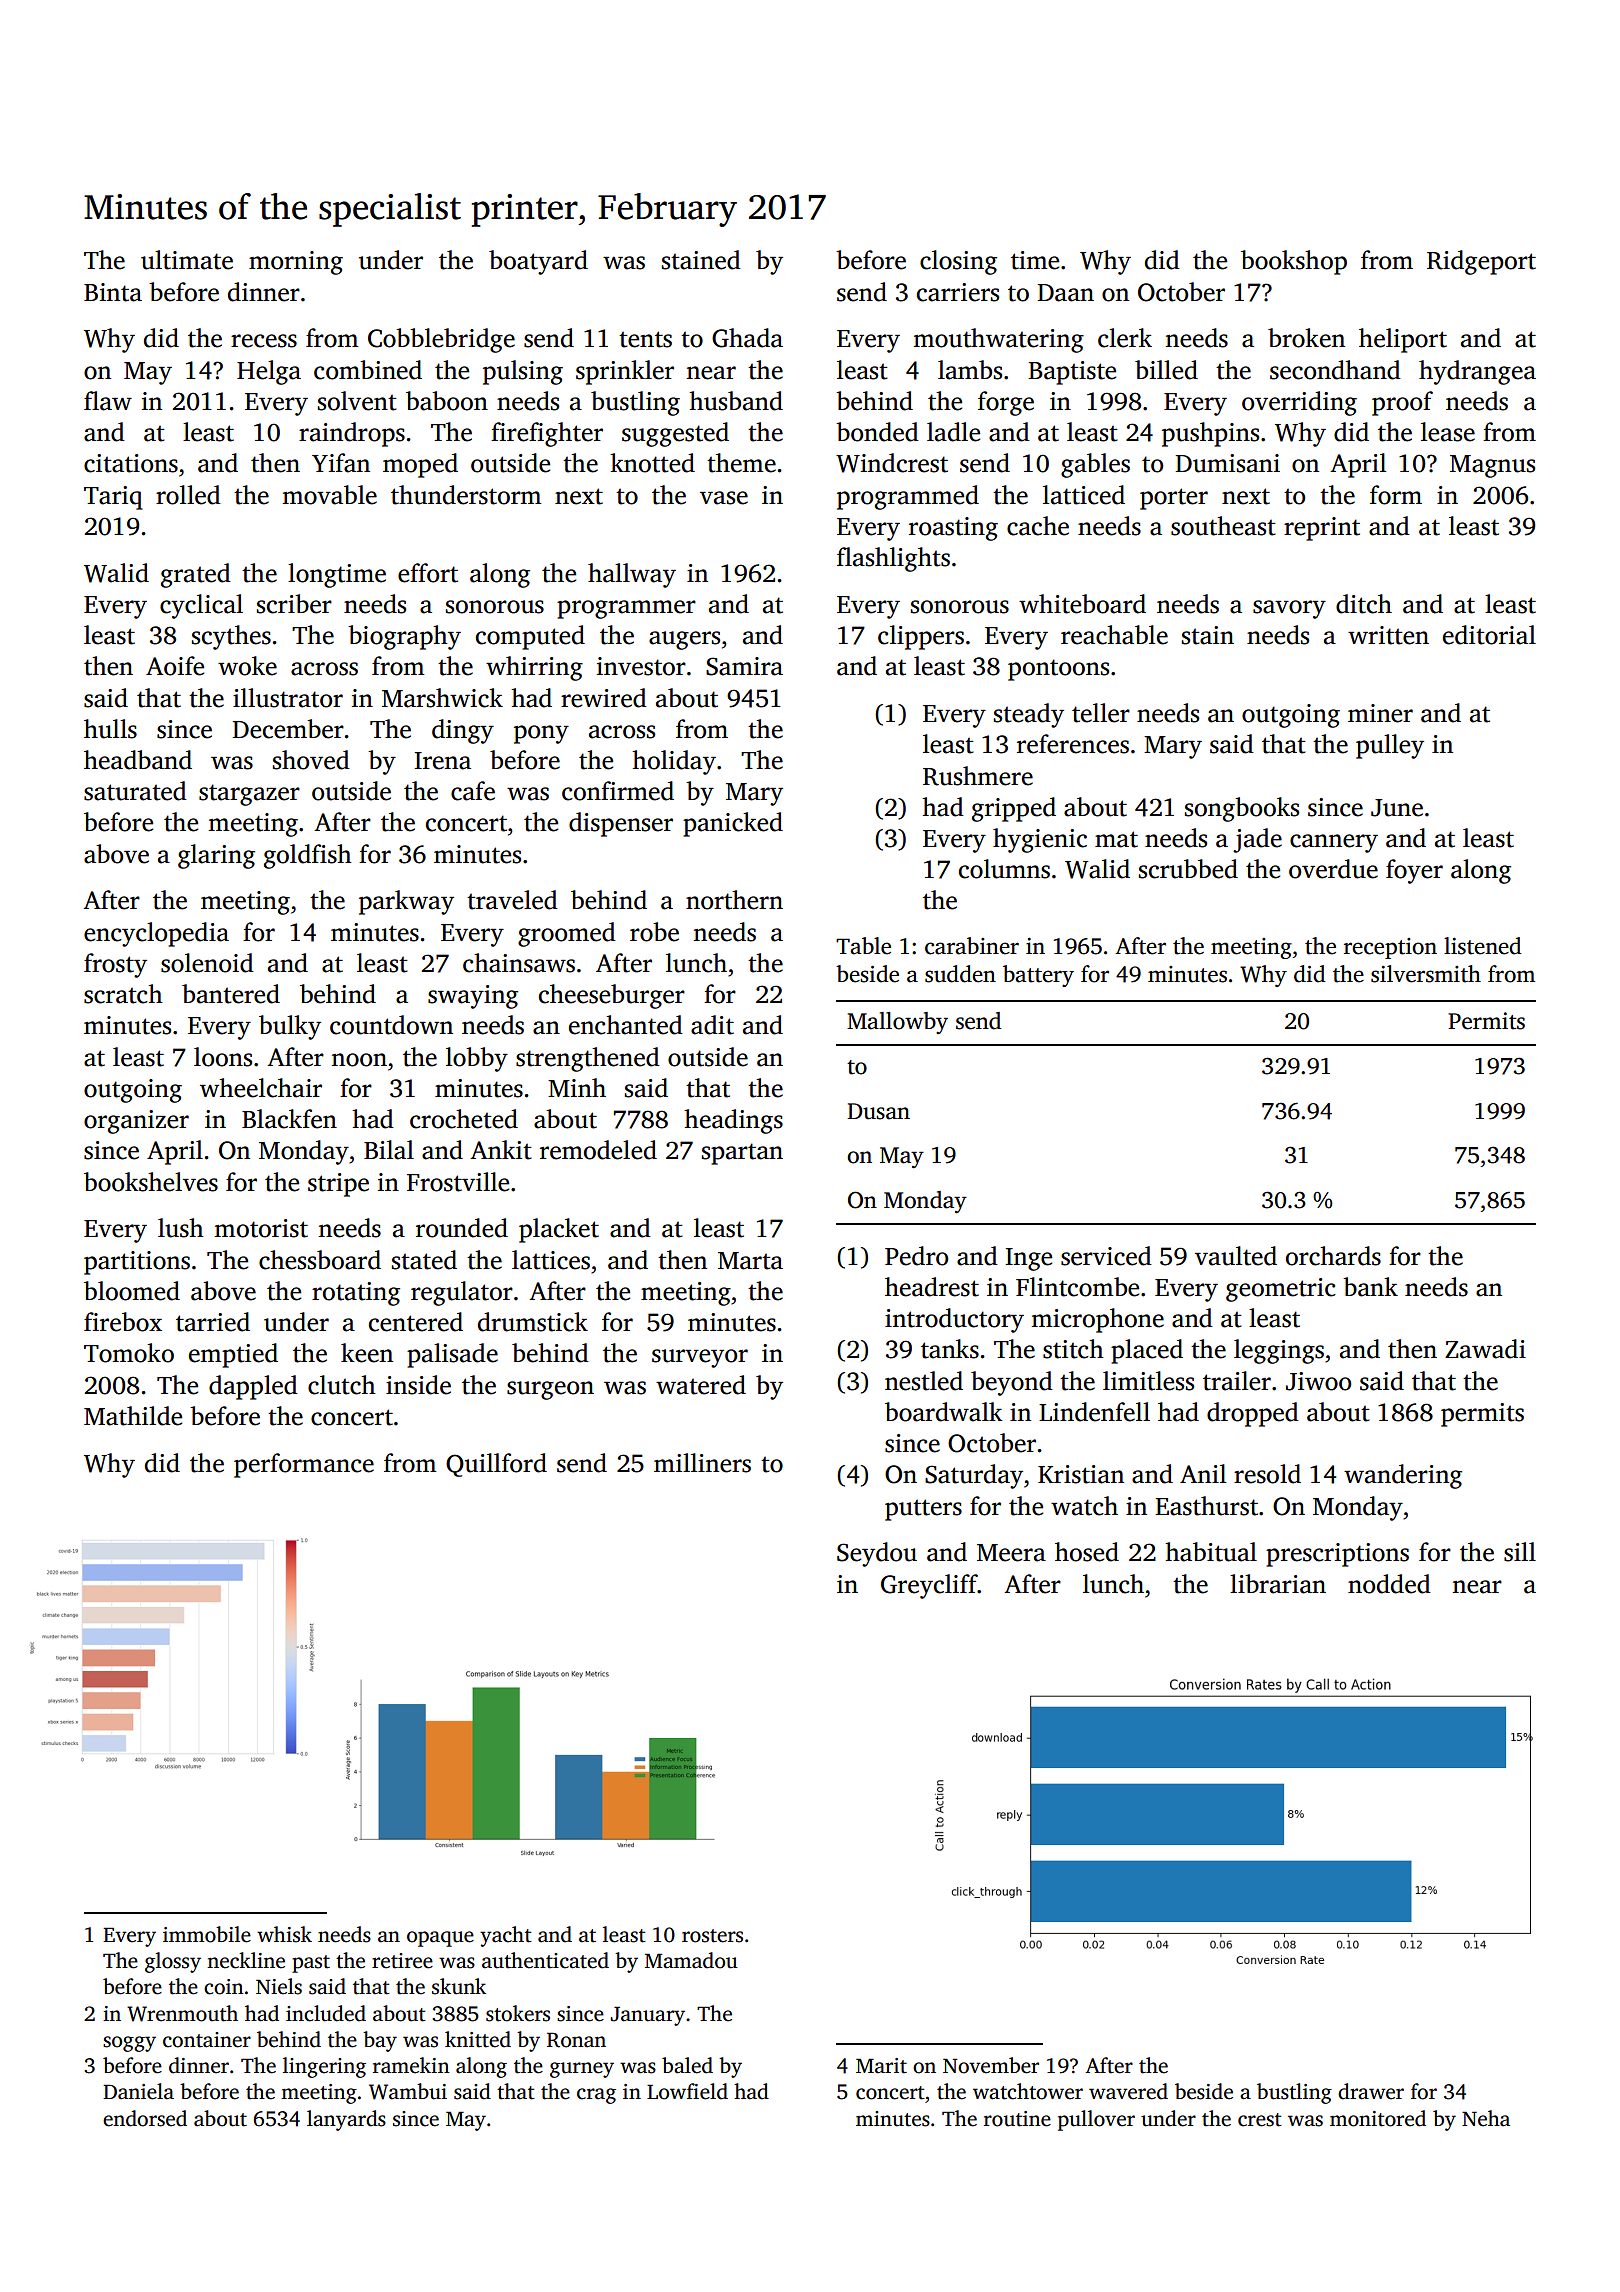 This screenshot has height=2292, width=1620. What do you see at coordinates (877, 1554) in the screenshot?
I see `Seydou` at bounding box center [877, 1554].
